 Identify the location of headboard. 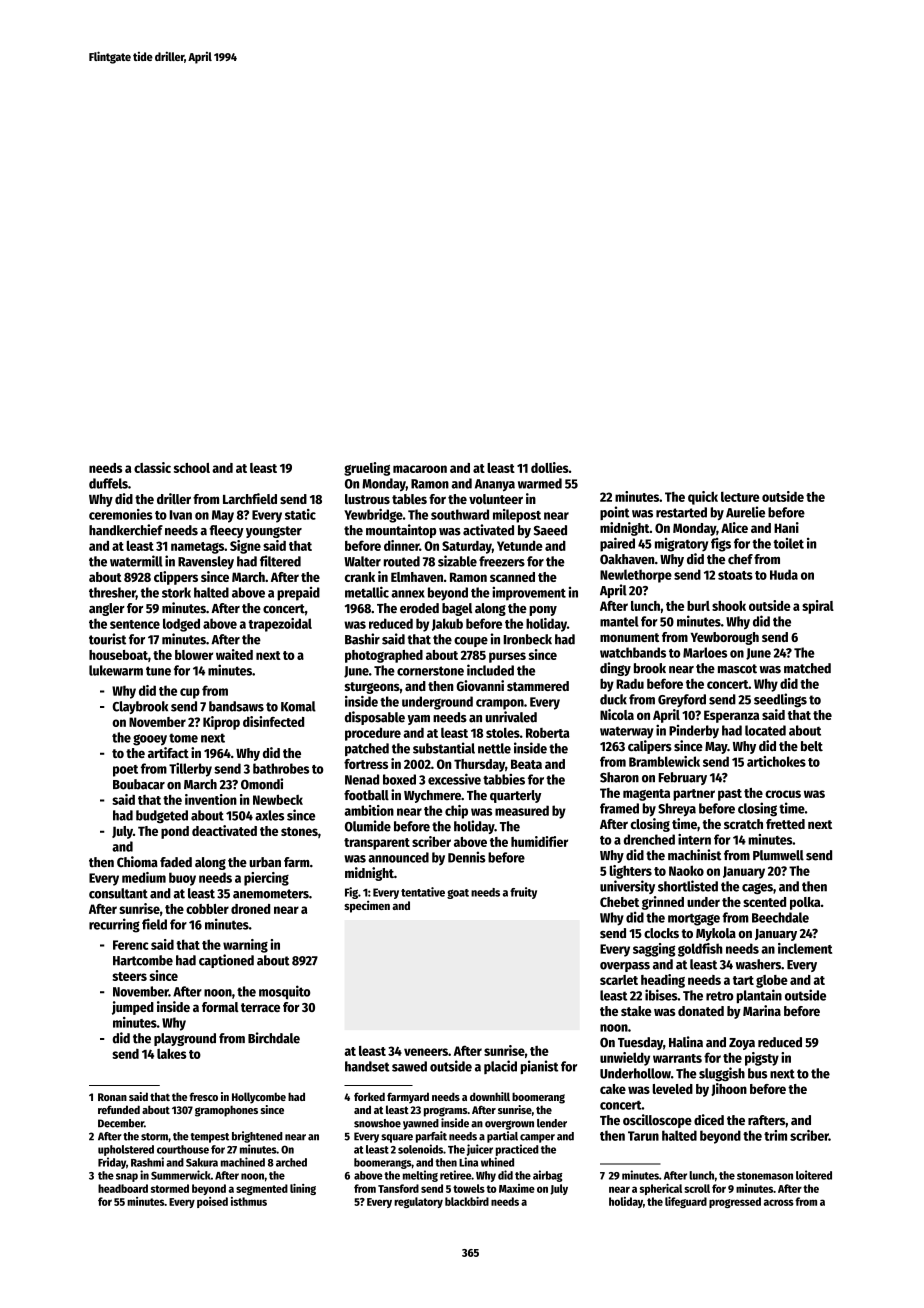
(123, 1188).
